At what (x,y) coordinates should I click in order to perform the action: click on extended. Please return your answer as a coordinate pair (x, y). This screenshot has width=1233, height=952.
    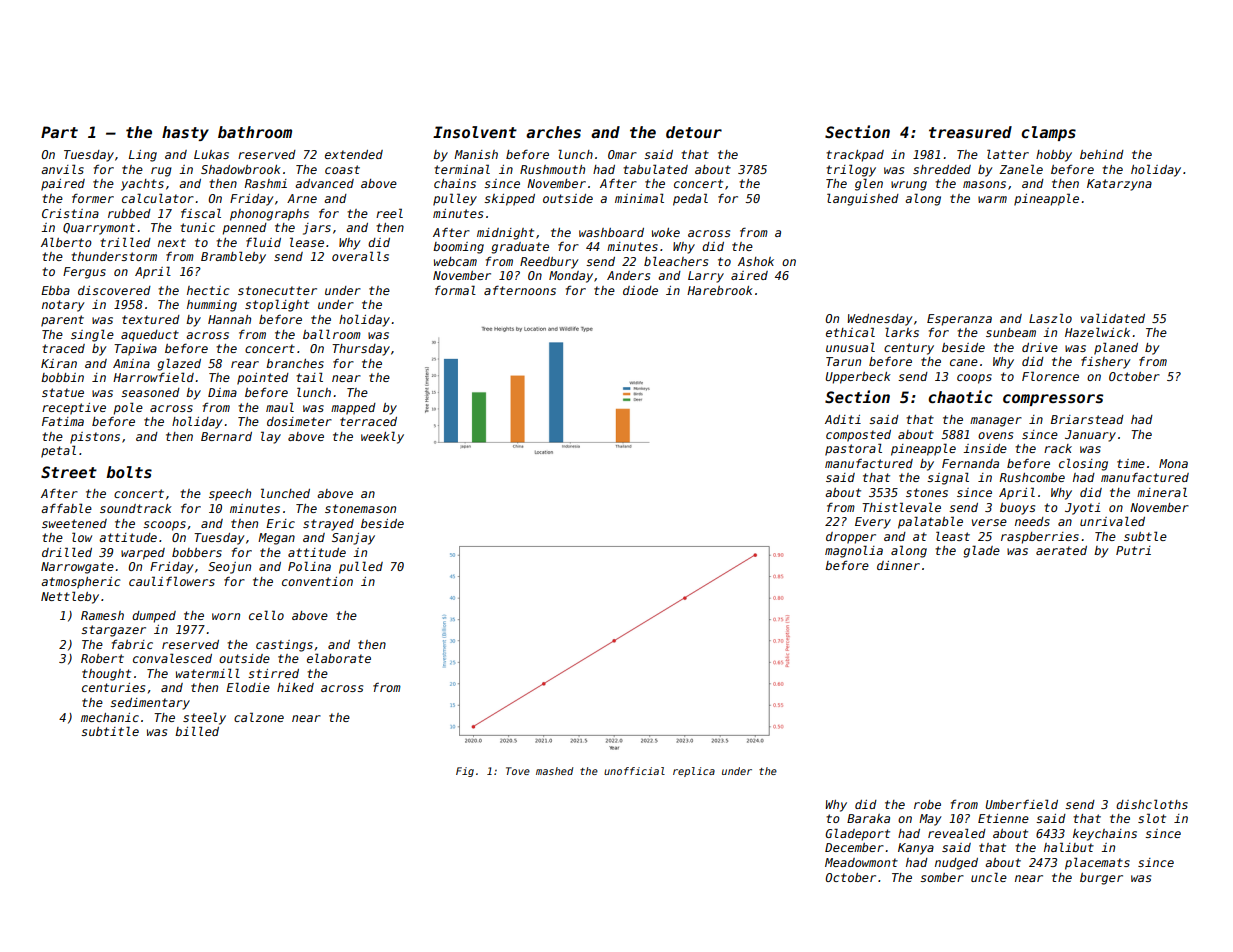
    Looking at the image, I should click on (354, 154).
